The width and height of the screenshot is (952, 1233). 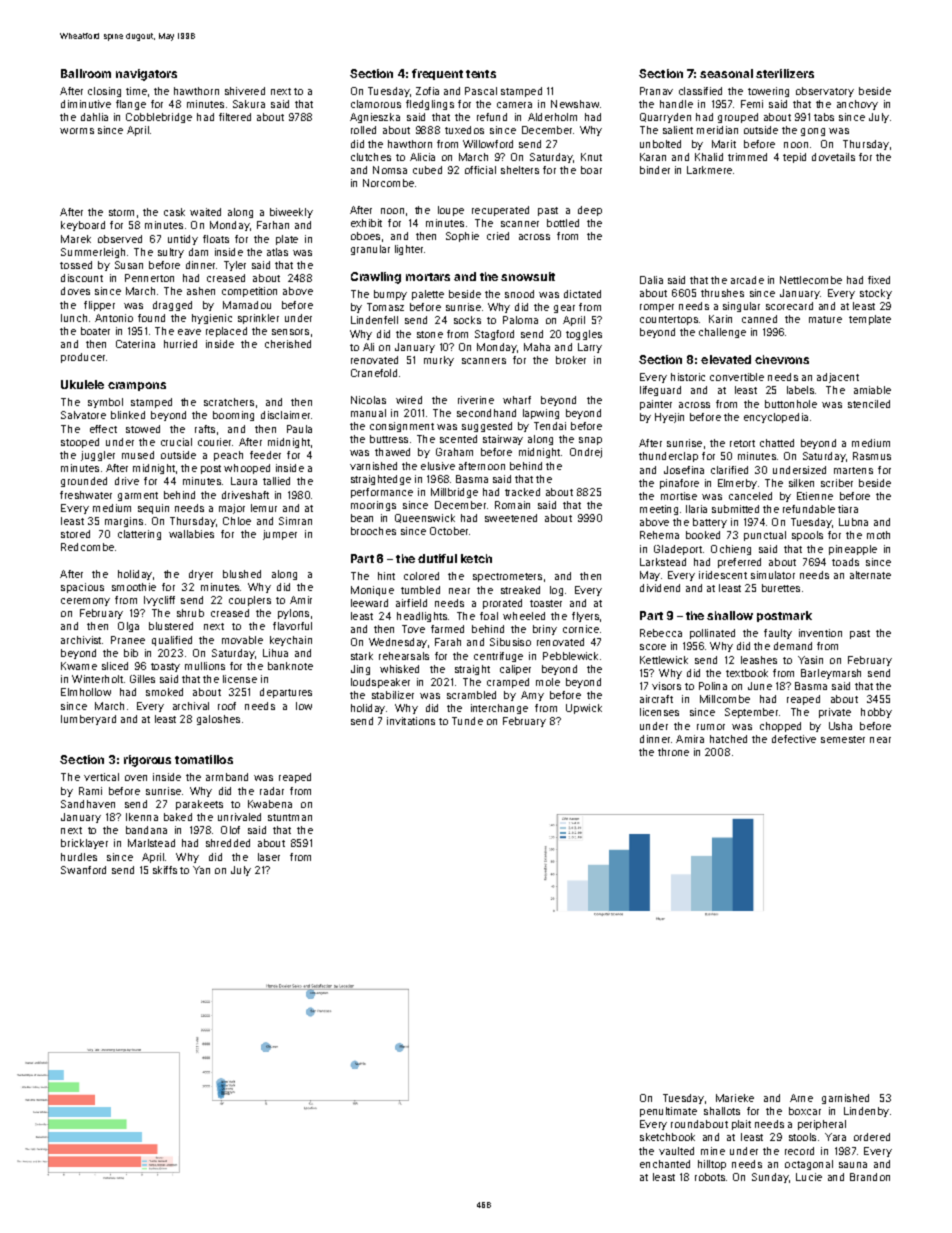 I want to click on enchanted, so click(x=665, y=1164).
